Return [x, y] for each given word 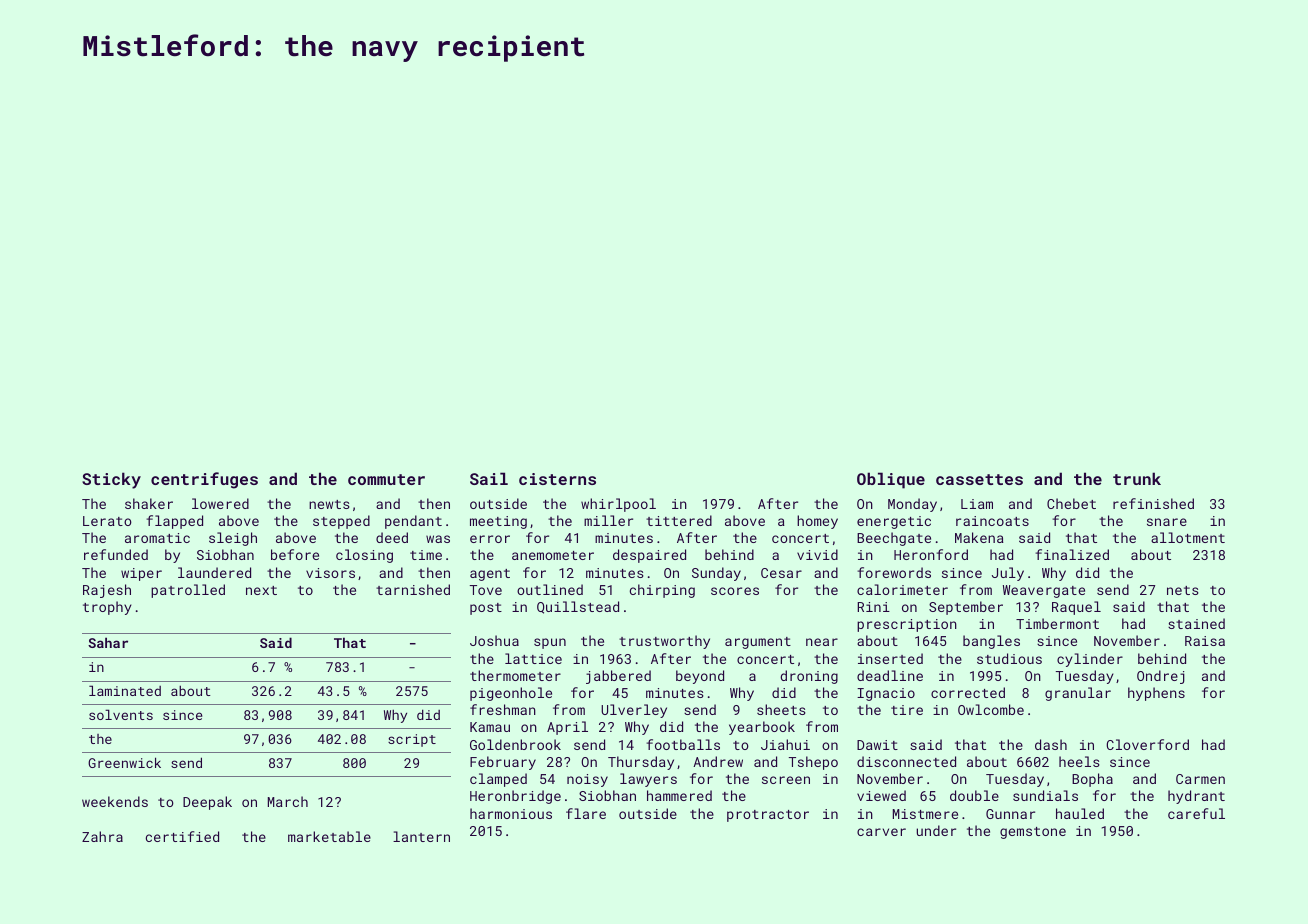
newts [329, 504]
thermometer [515, 675]
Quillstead [578, 607]
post [486, 609]
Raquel [1076, 608]
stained [1196, 623]
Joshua [494, 640]
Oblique [891, 480]
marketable [329, 836]
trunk [1137, 478]
